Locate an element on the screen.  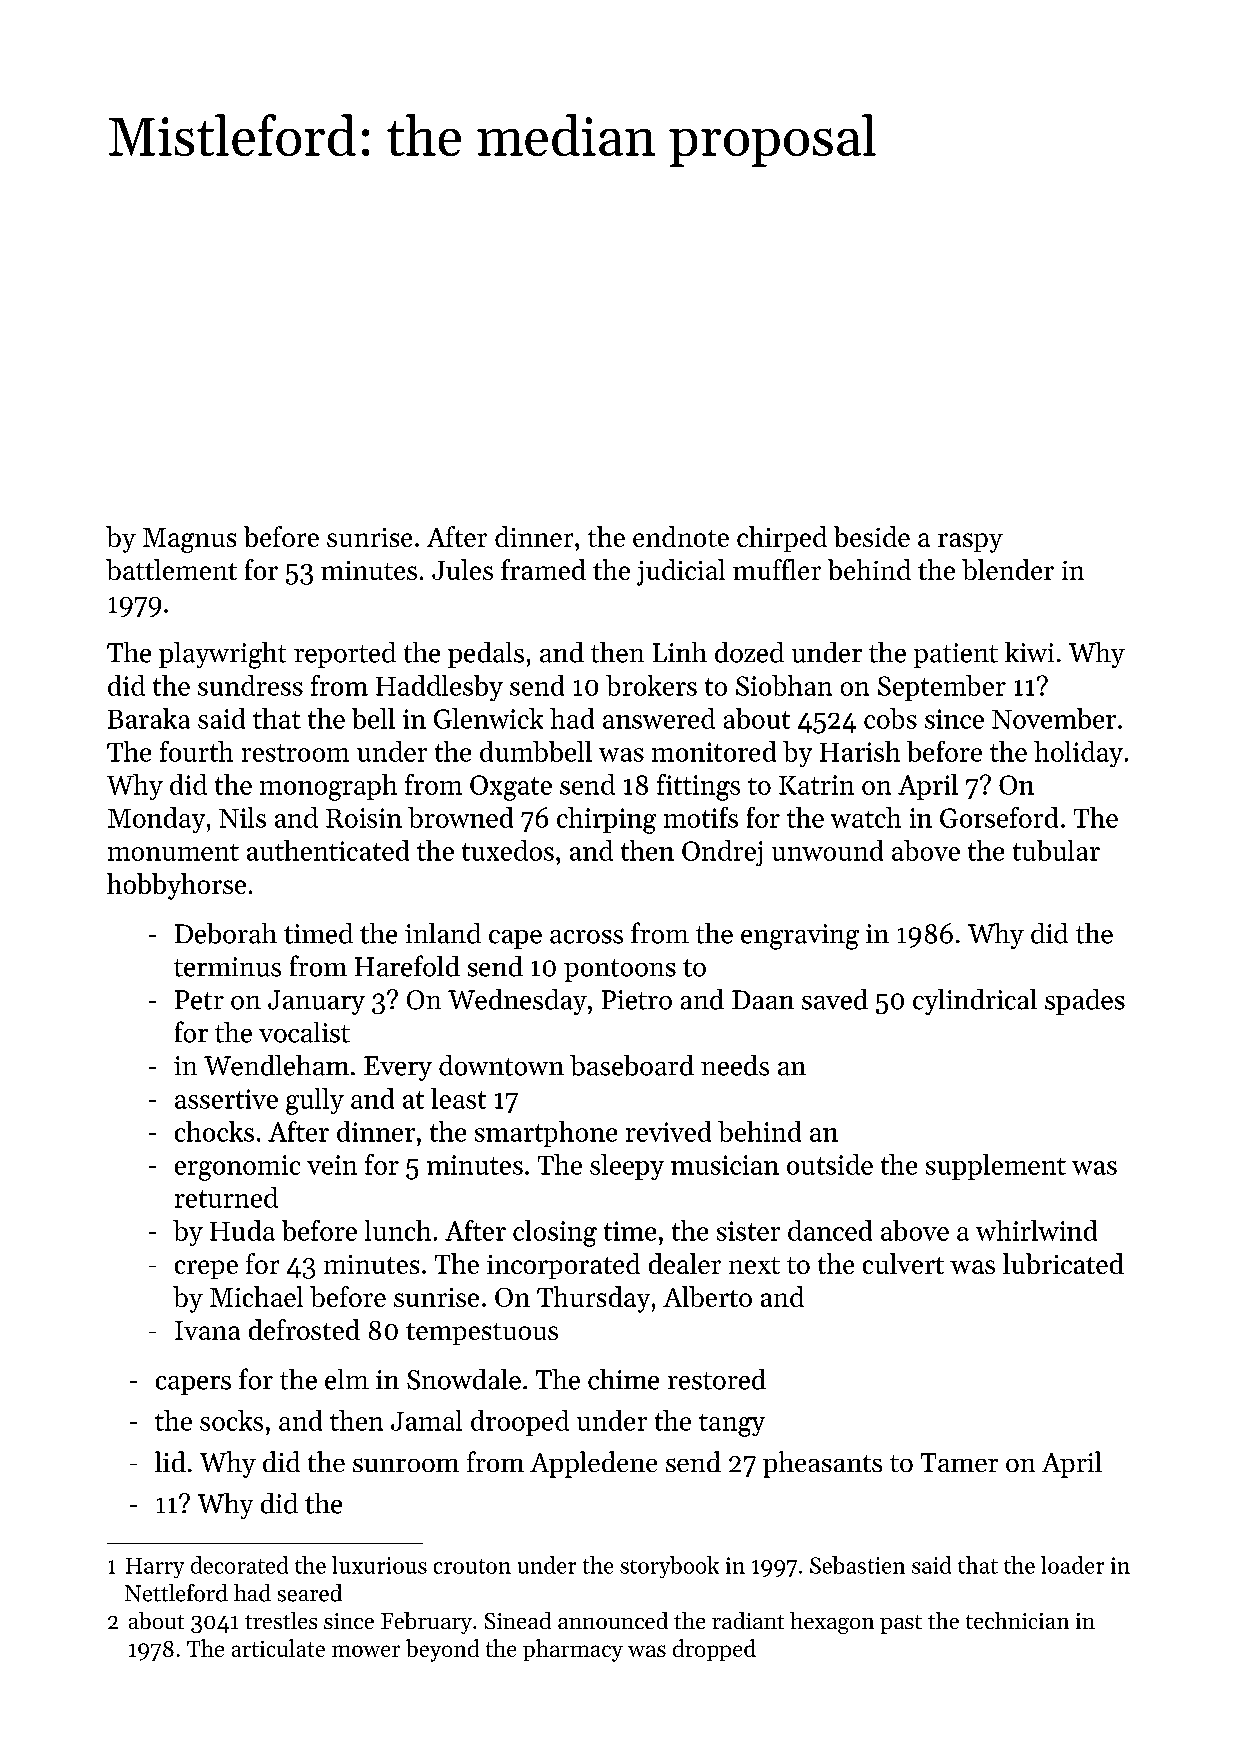
Tamer is located at coordinates (959, 1462).
